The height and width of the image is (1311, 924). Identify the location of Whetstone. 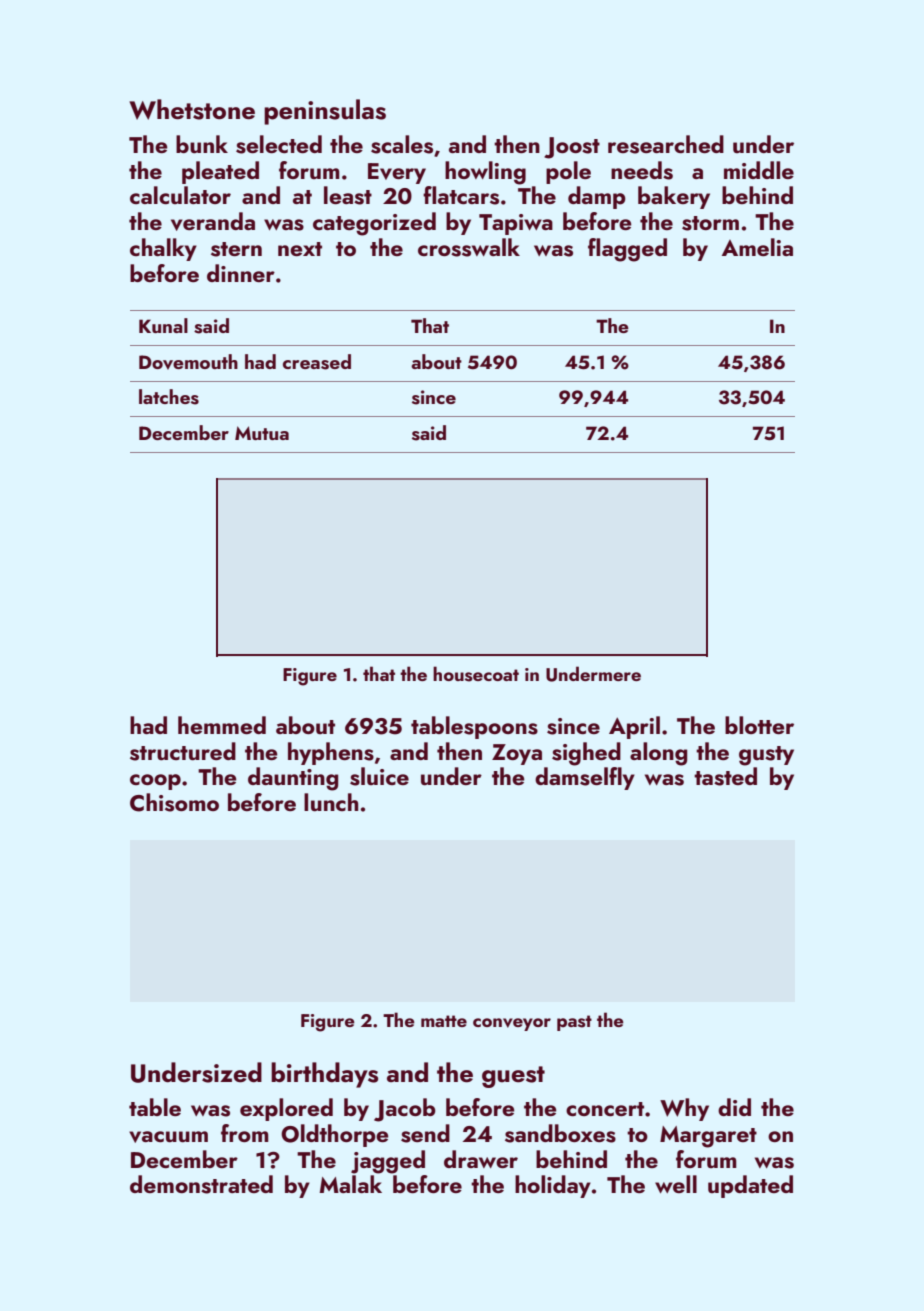
(192, 109).
